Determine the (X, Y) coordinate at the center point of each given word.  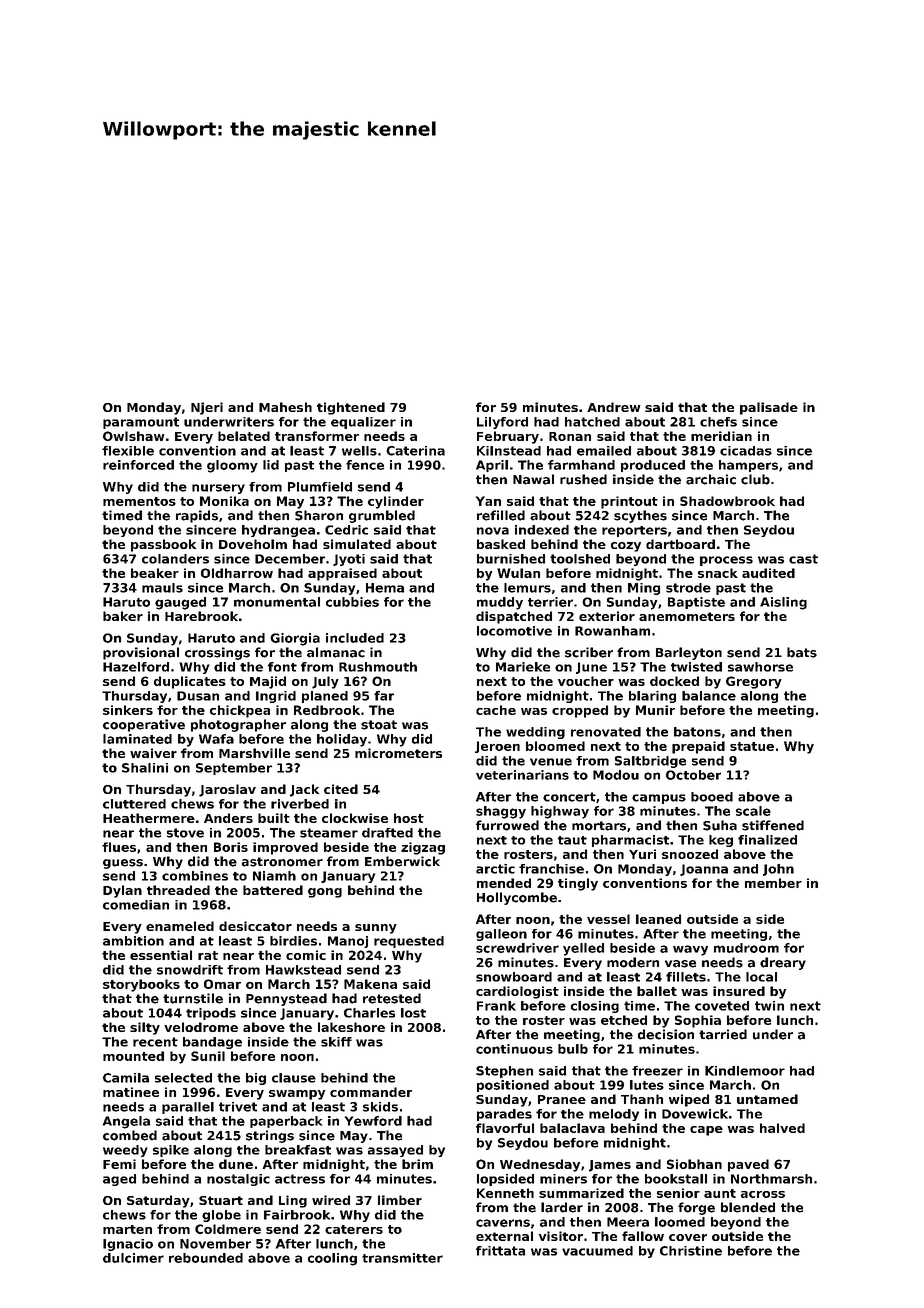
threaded (178, 890)
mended (504, 883)
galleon (501, 935)
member (773, 883)
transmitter (402, 1258)
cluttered (134, 804)
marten (127, 1229)
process (726, 561)
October (693, 775)
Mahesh (285, 407)
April (492, 466)
